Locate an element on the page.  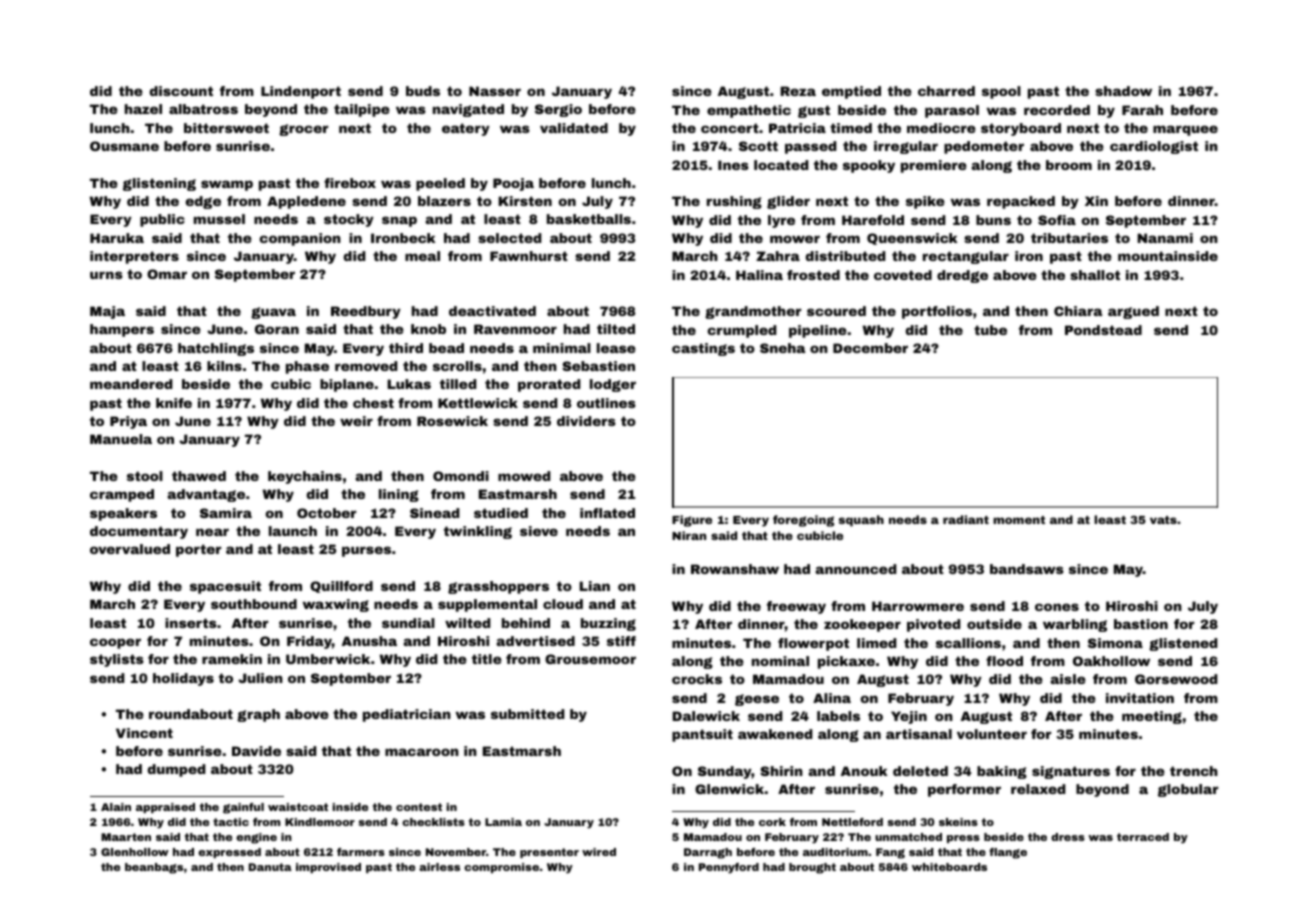
Nasser is located at coordinates (495, 91).
